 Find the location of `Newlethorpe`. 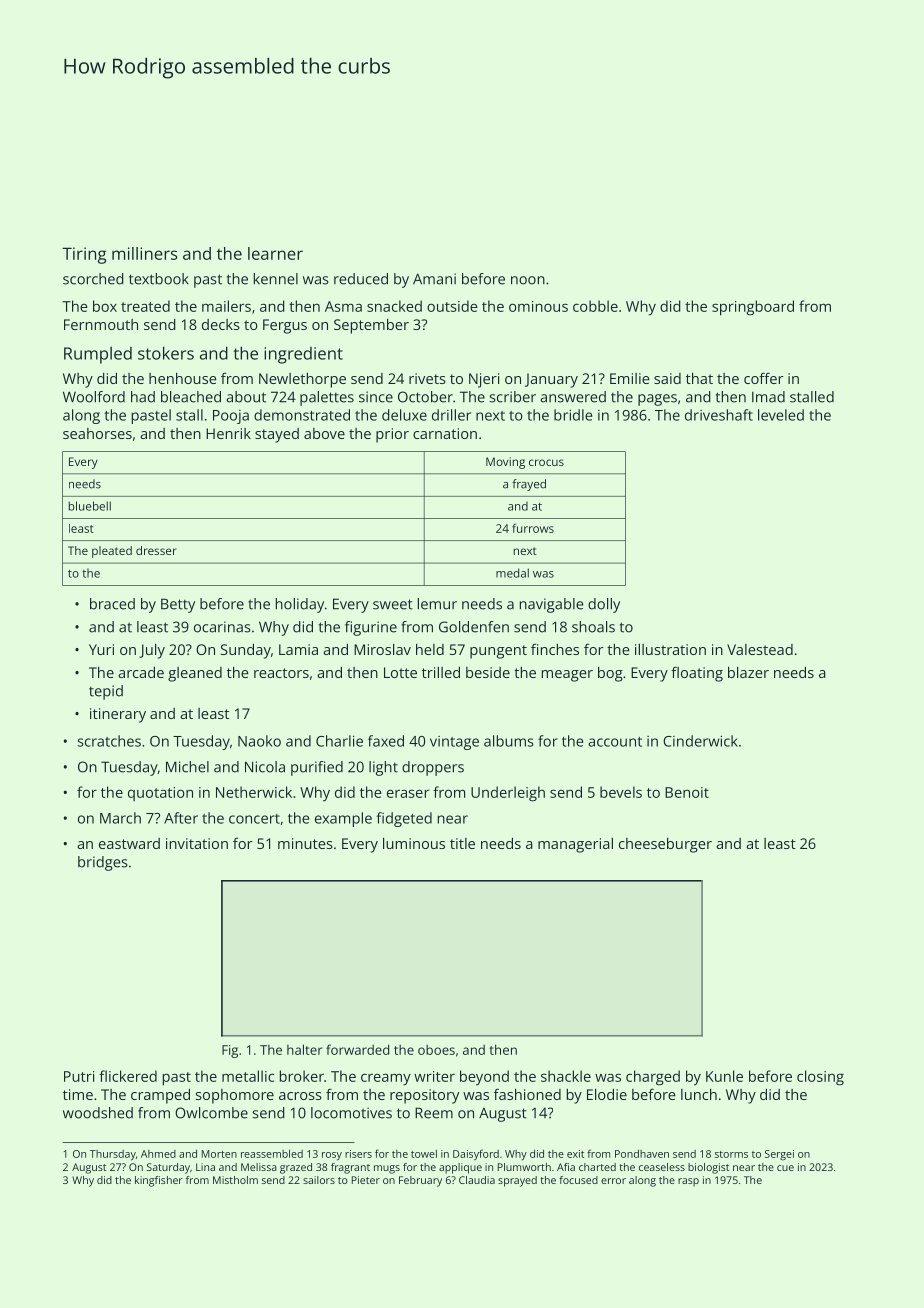

Newlethorpe is located at coordinates (302, 380).
